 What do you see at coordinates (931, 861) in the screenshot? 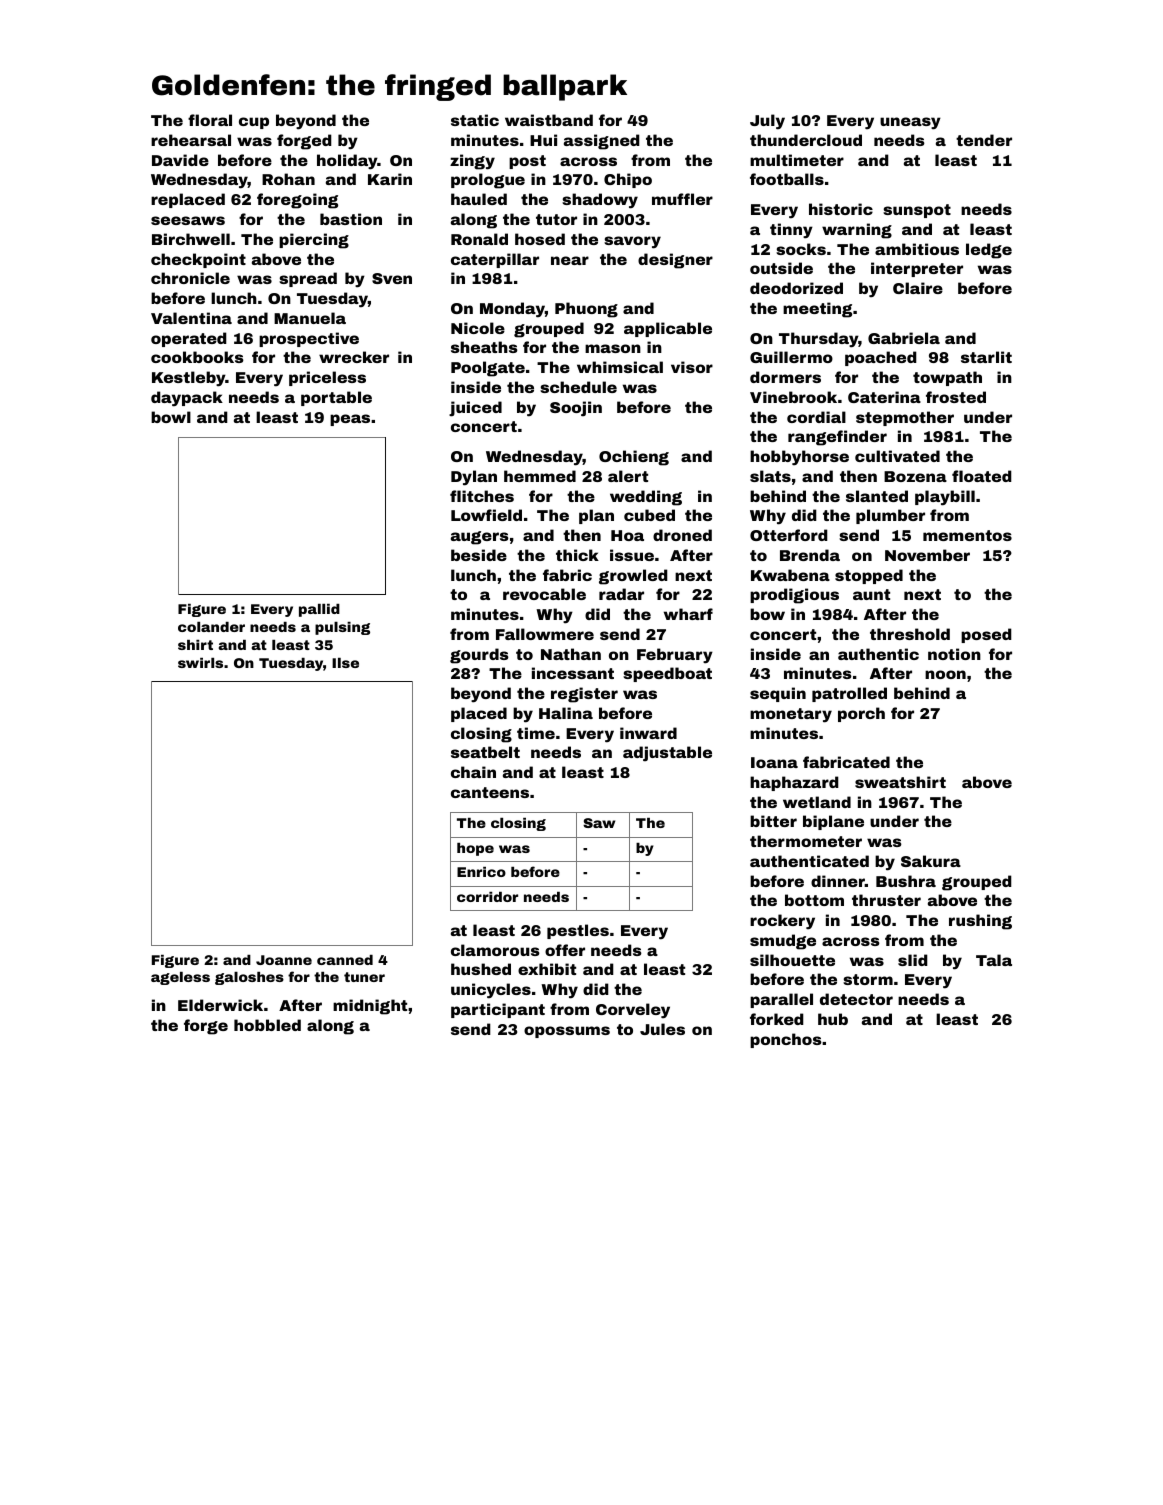
I see `Sakura` at bounding box center [931, 861].
